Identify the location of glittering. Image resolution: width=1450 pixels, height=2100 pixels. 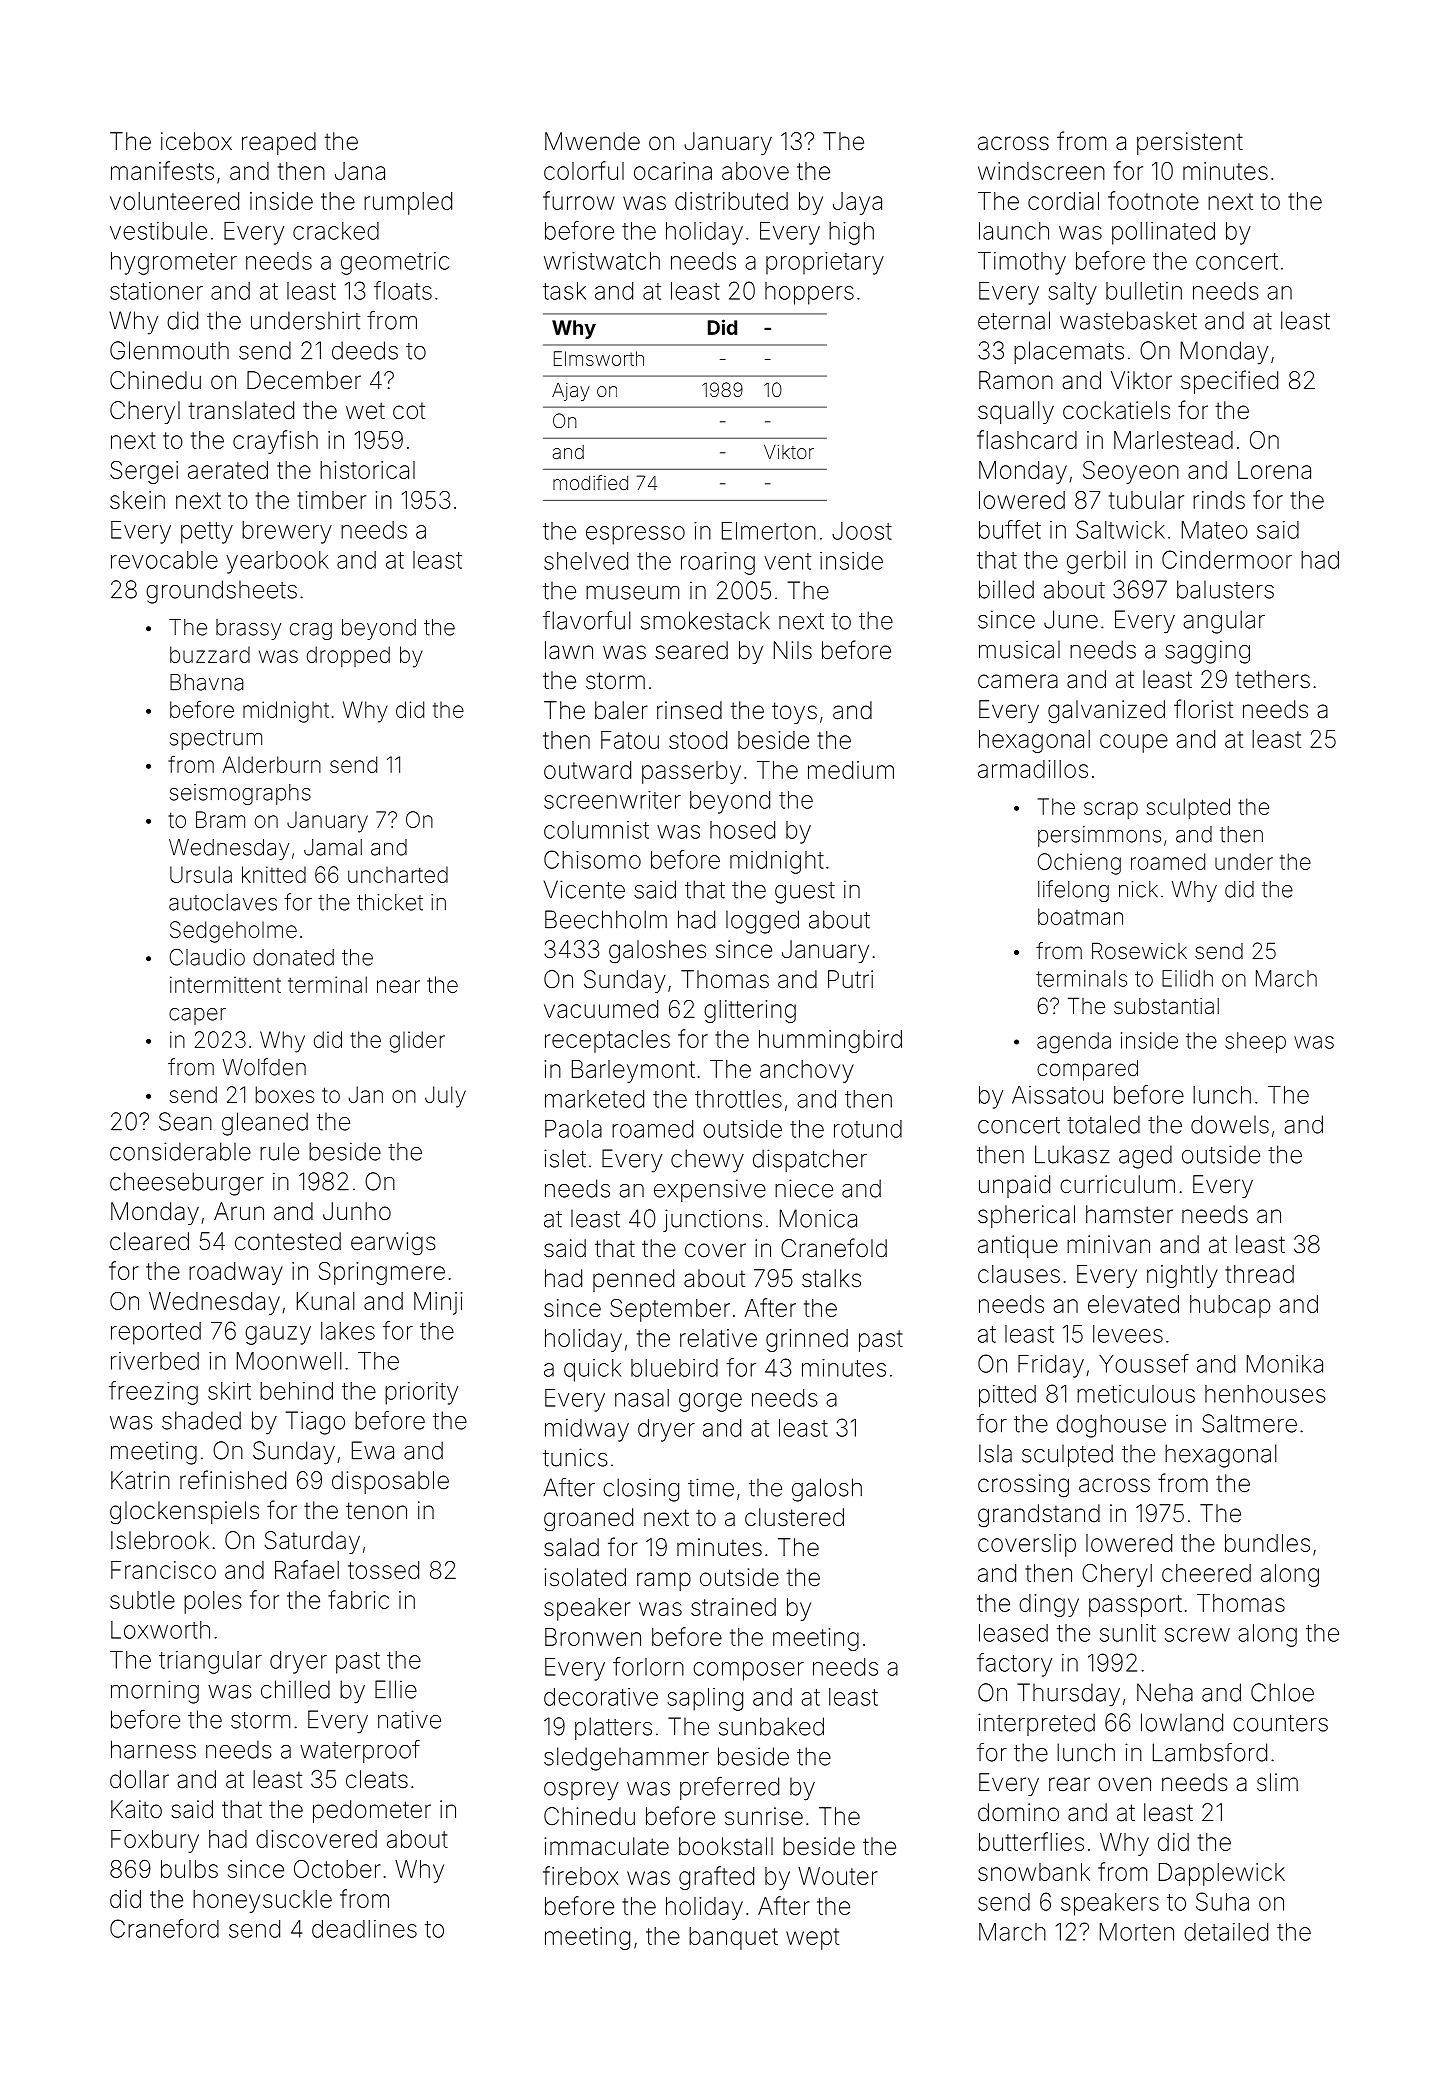
(750, 1011).
